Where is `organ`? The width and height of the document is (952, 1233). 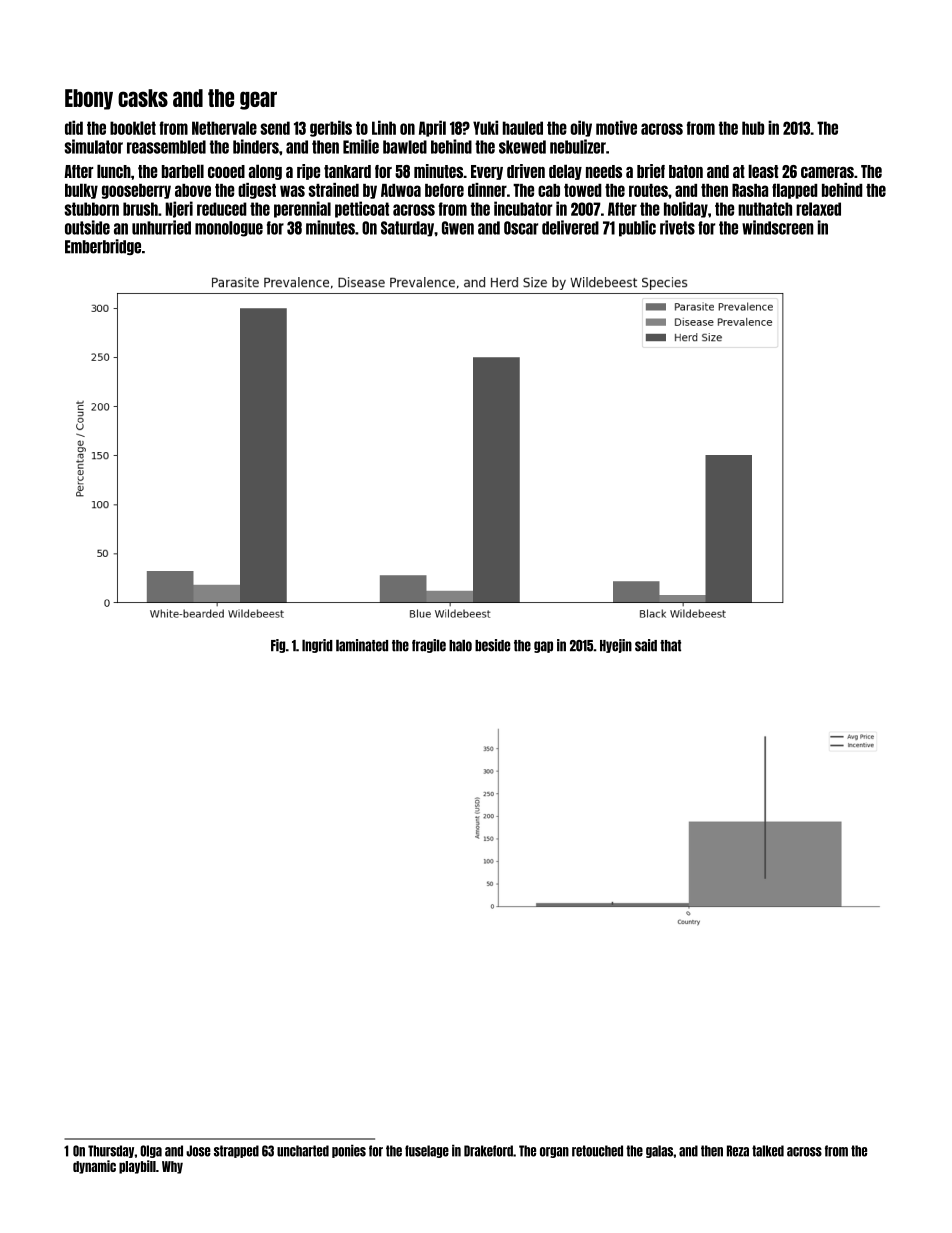
organ is located at coordinates (554, 1152).
